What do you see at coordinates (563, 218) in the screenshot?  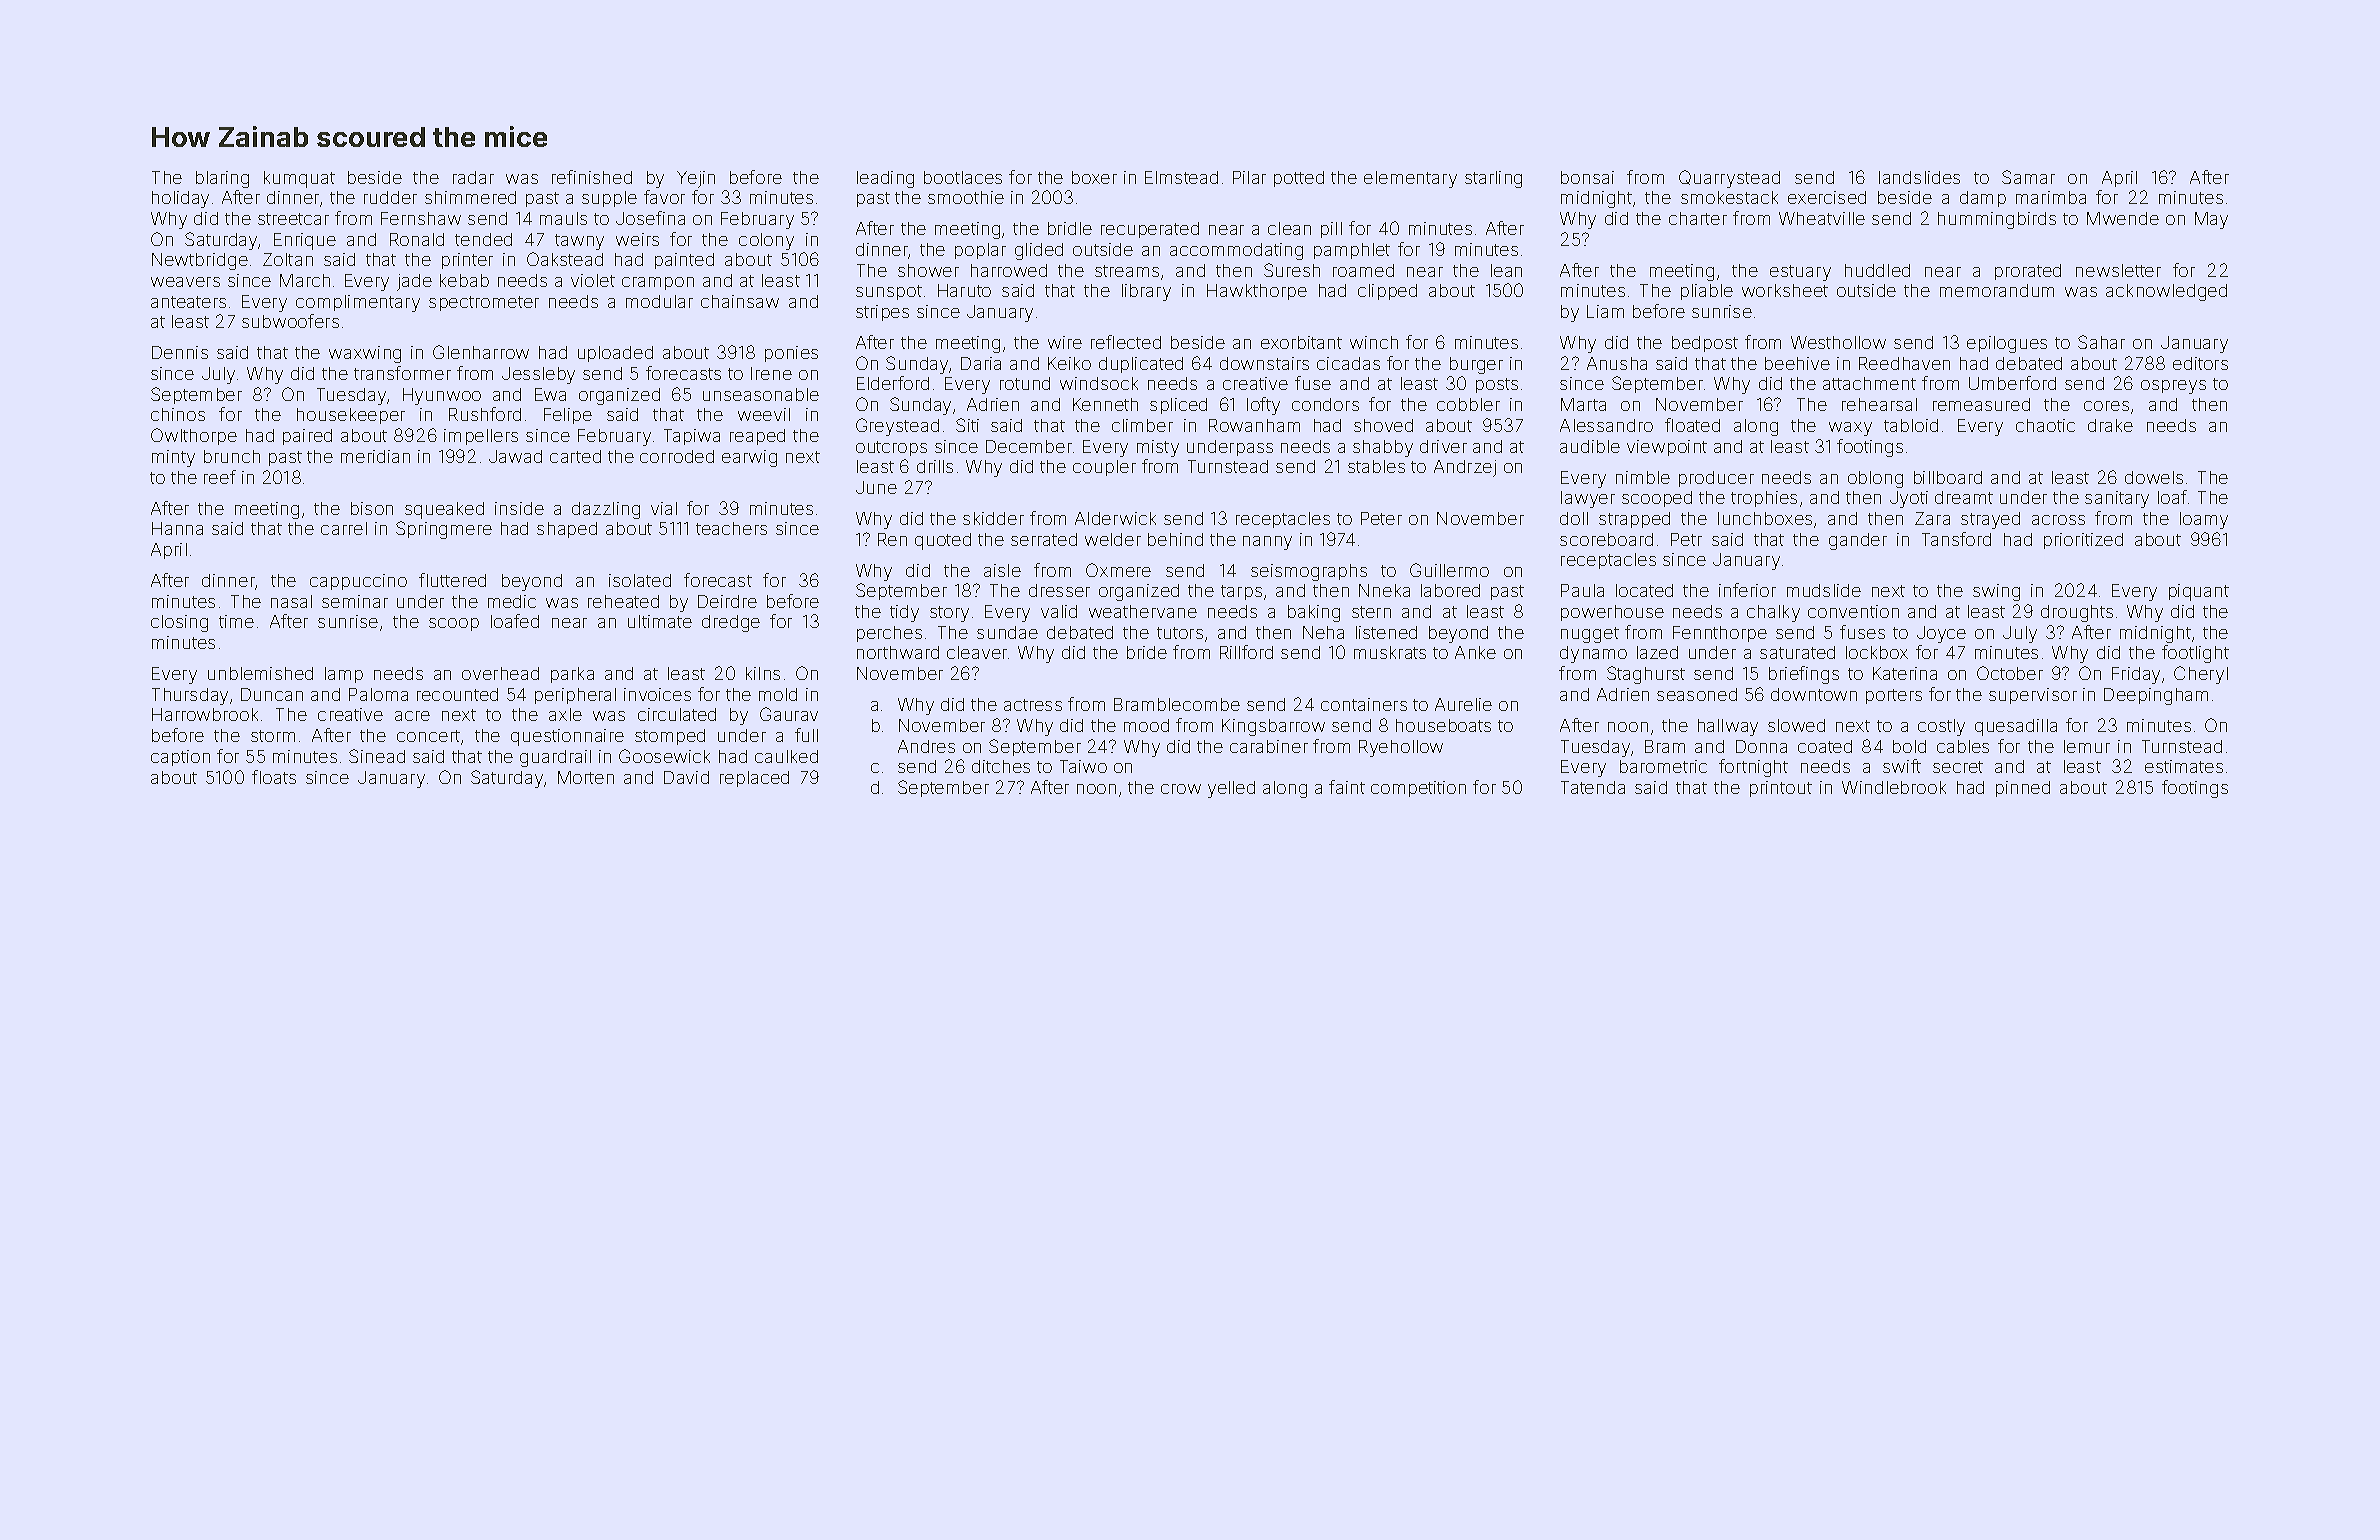 I see `mauls` at bounding box center [563, 218].
